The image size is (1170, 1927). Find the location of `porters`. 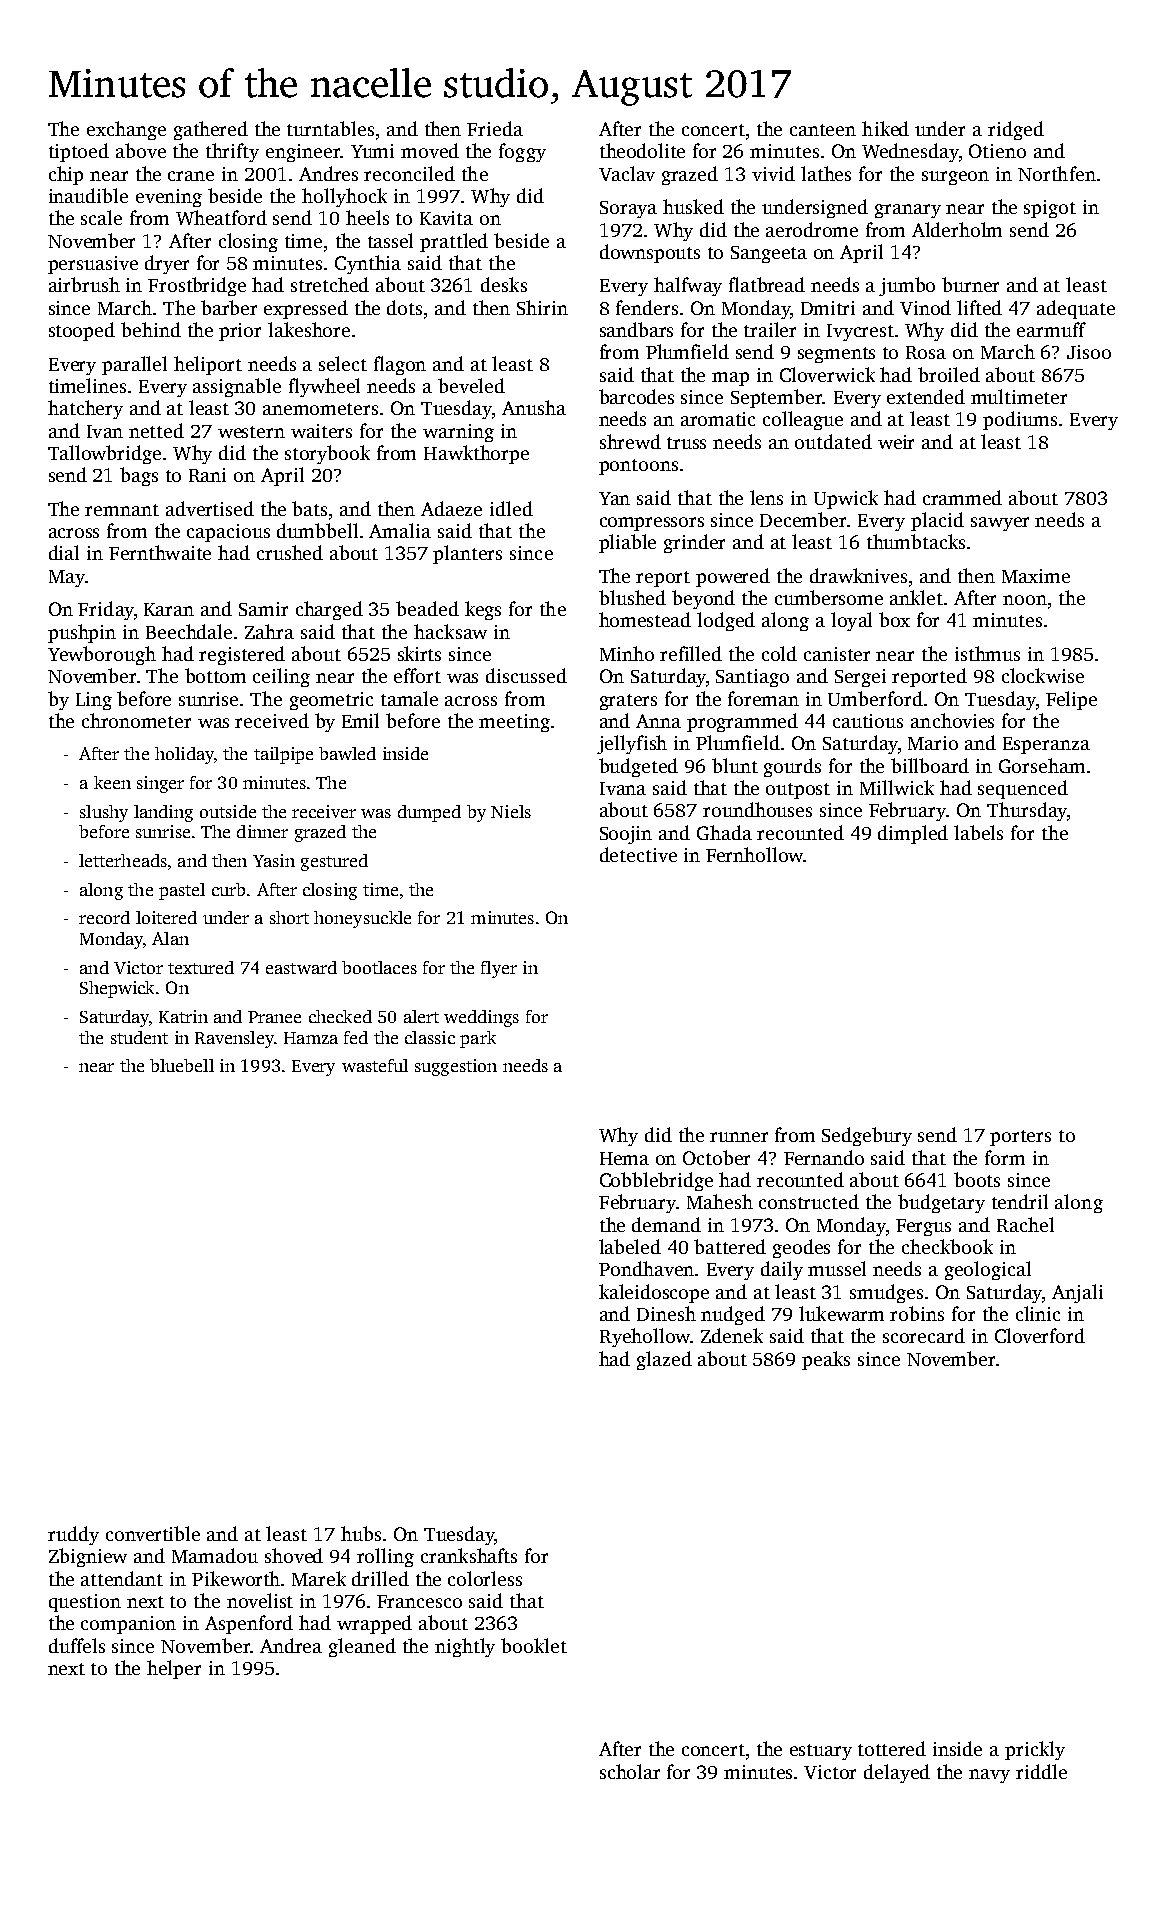

porters is located at coordinates (1020, 1138).
